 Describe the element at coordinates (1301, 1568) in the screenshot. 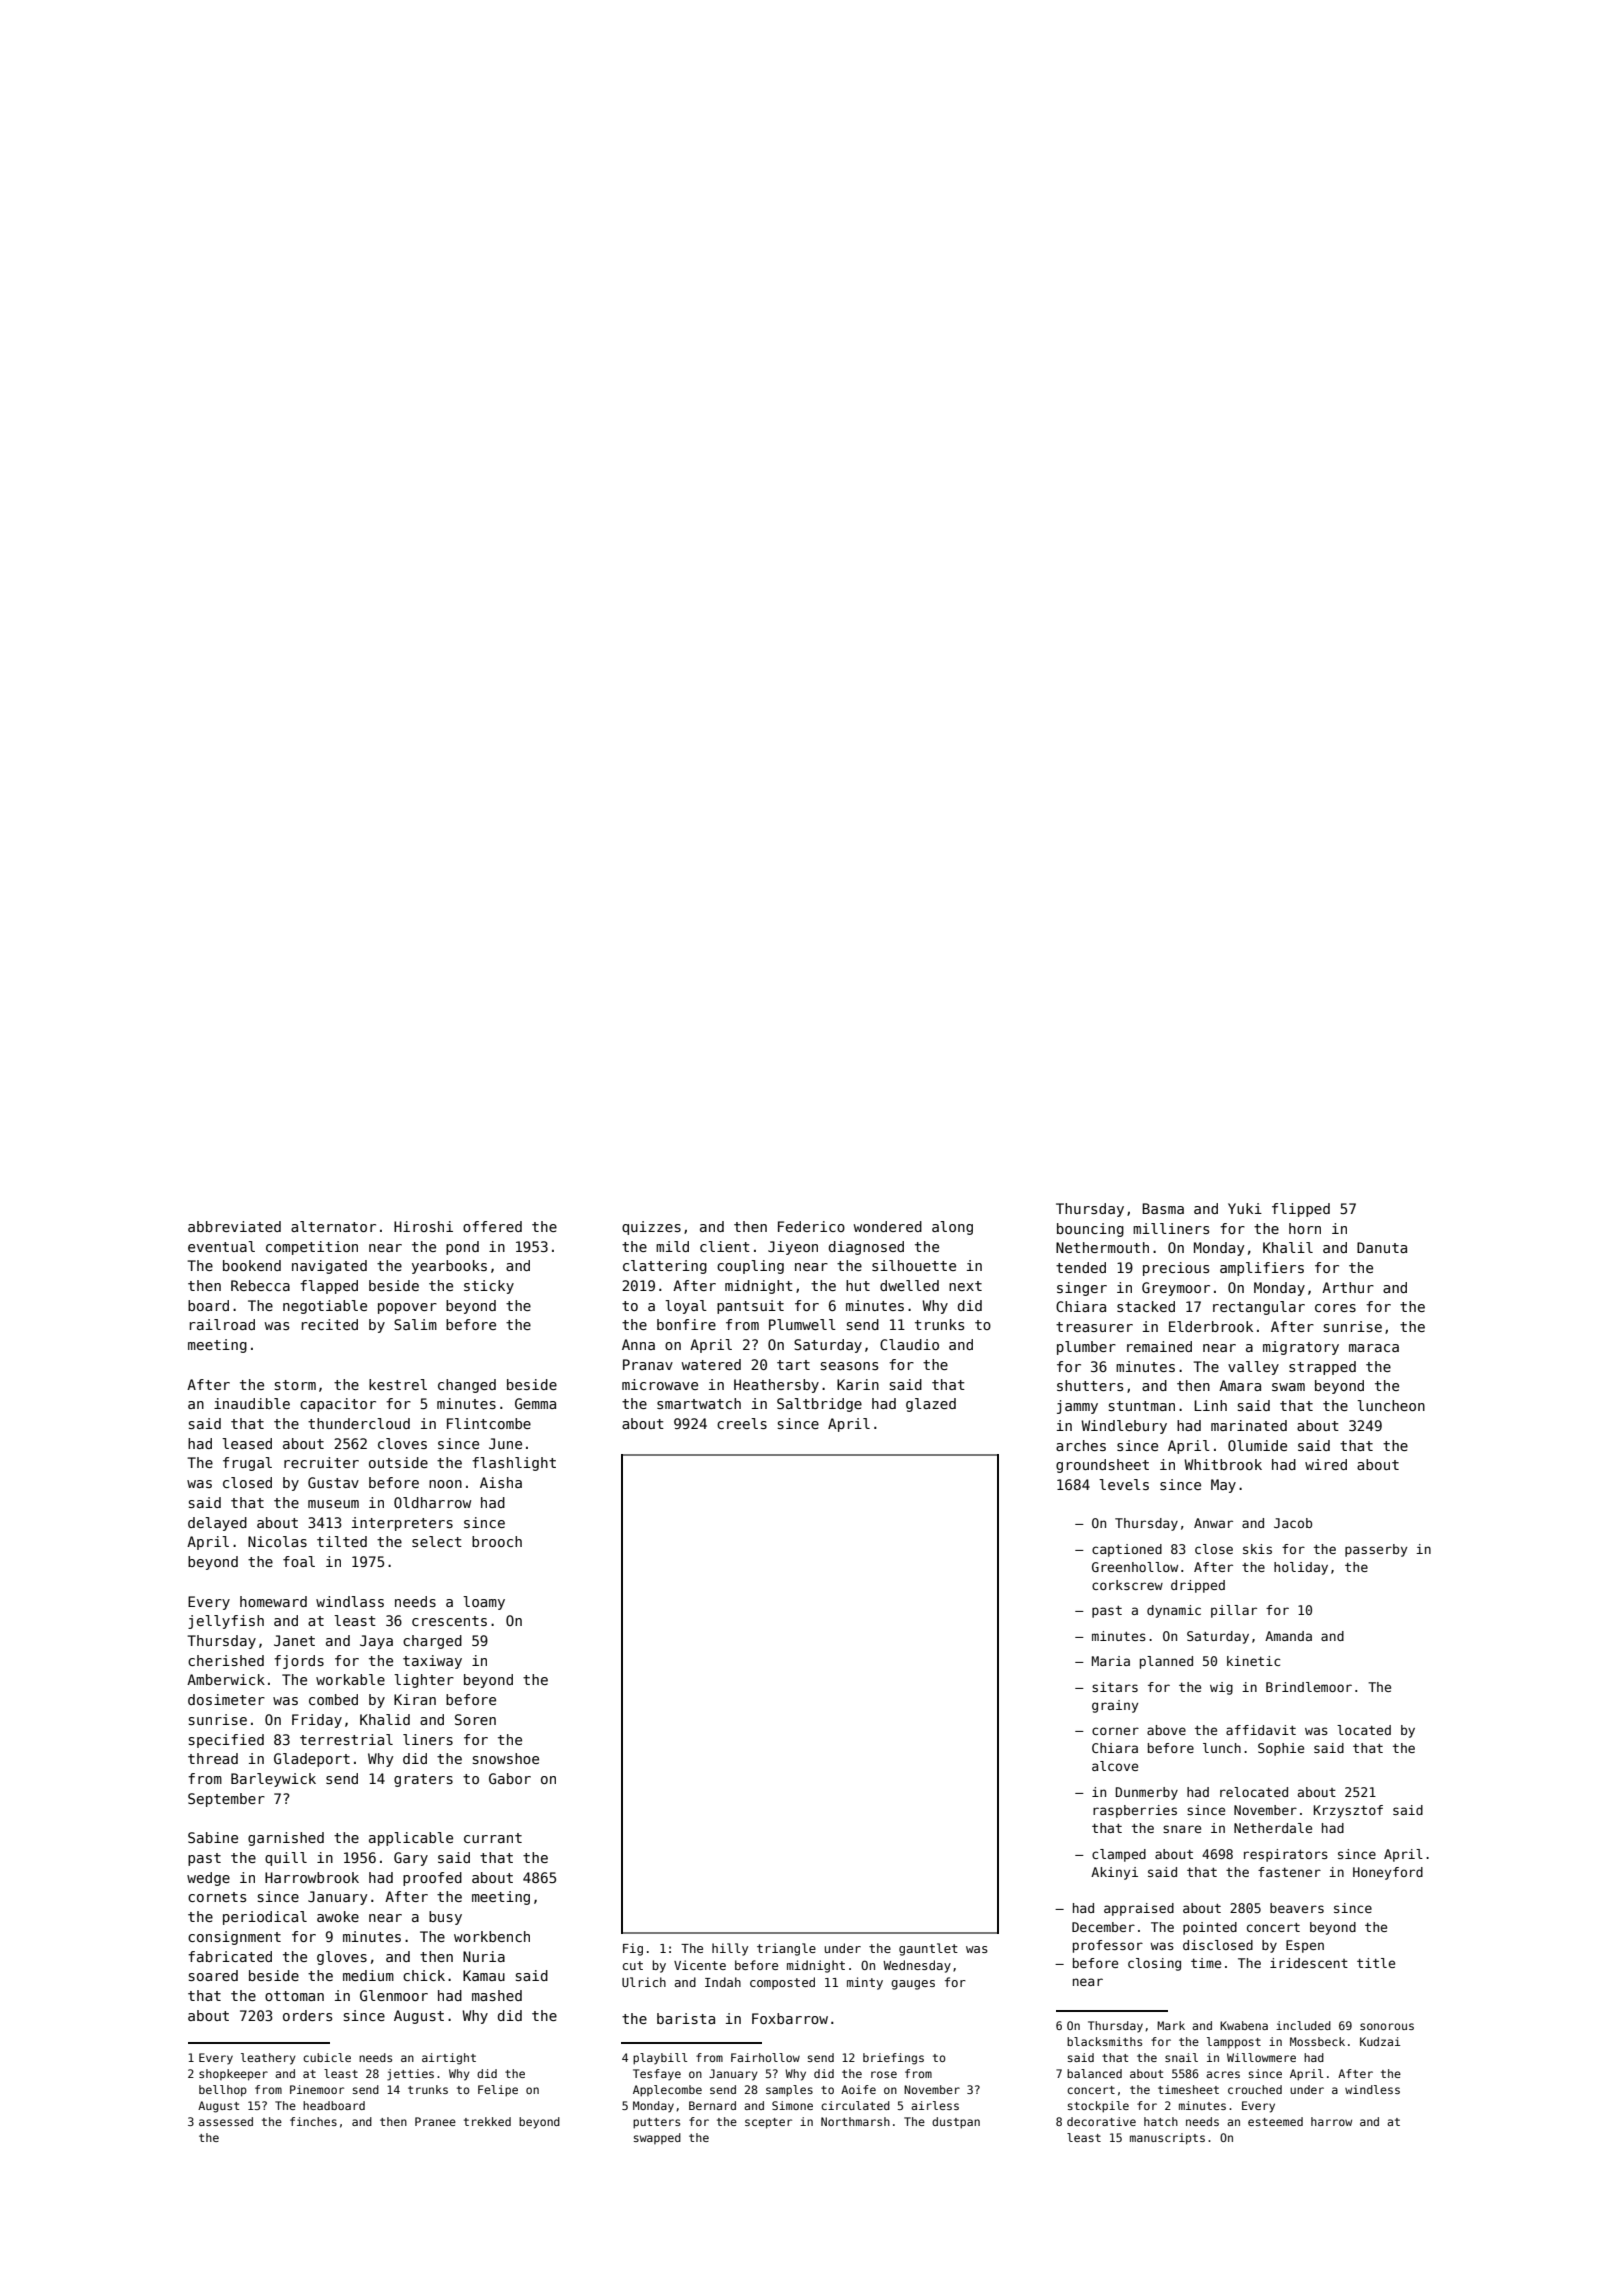

I see `holiday` at that location.
